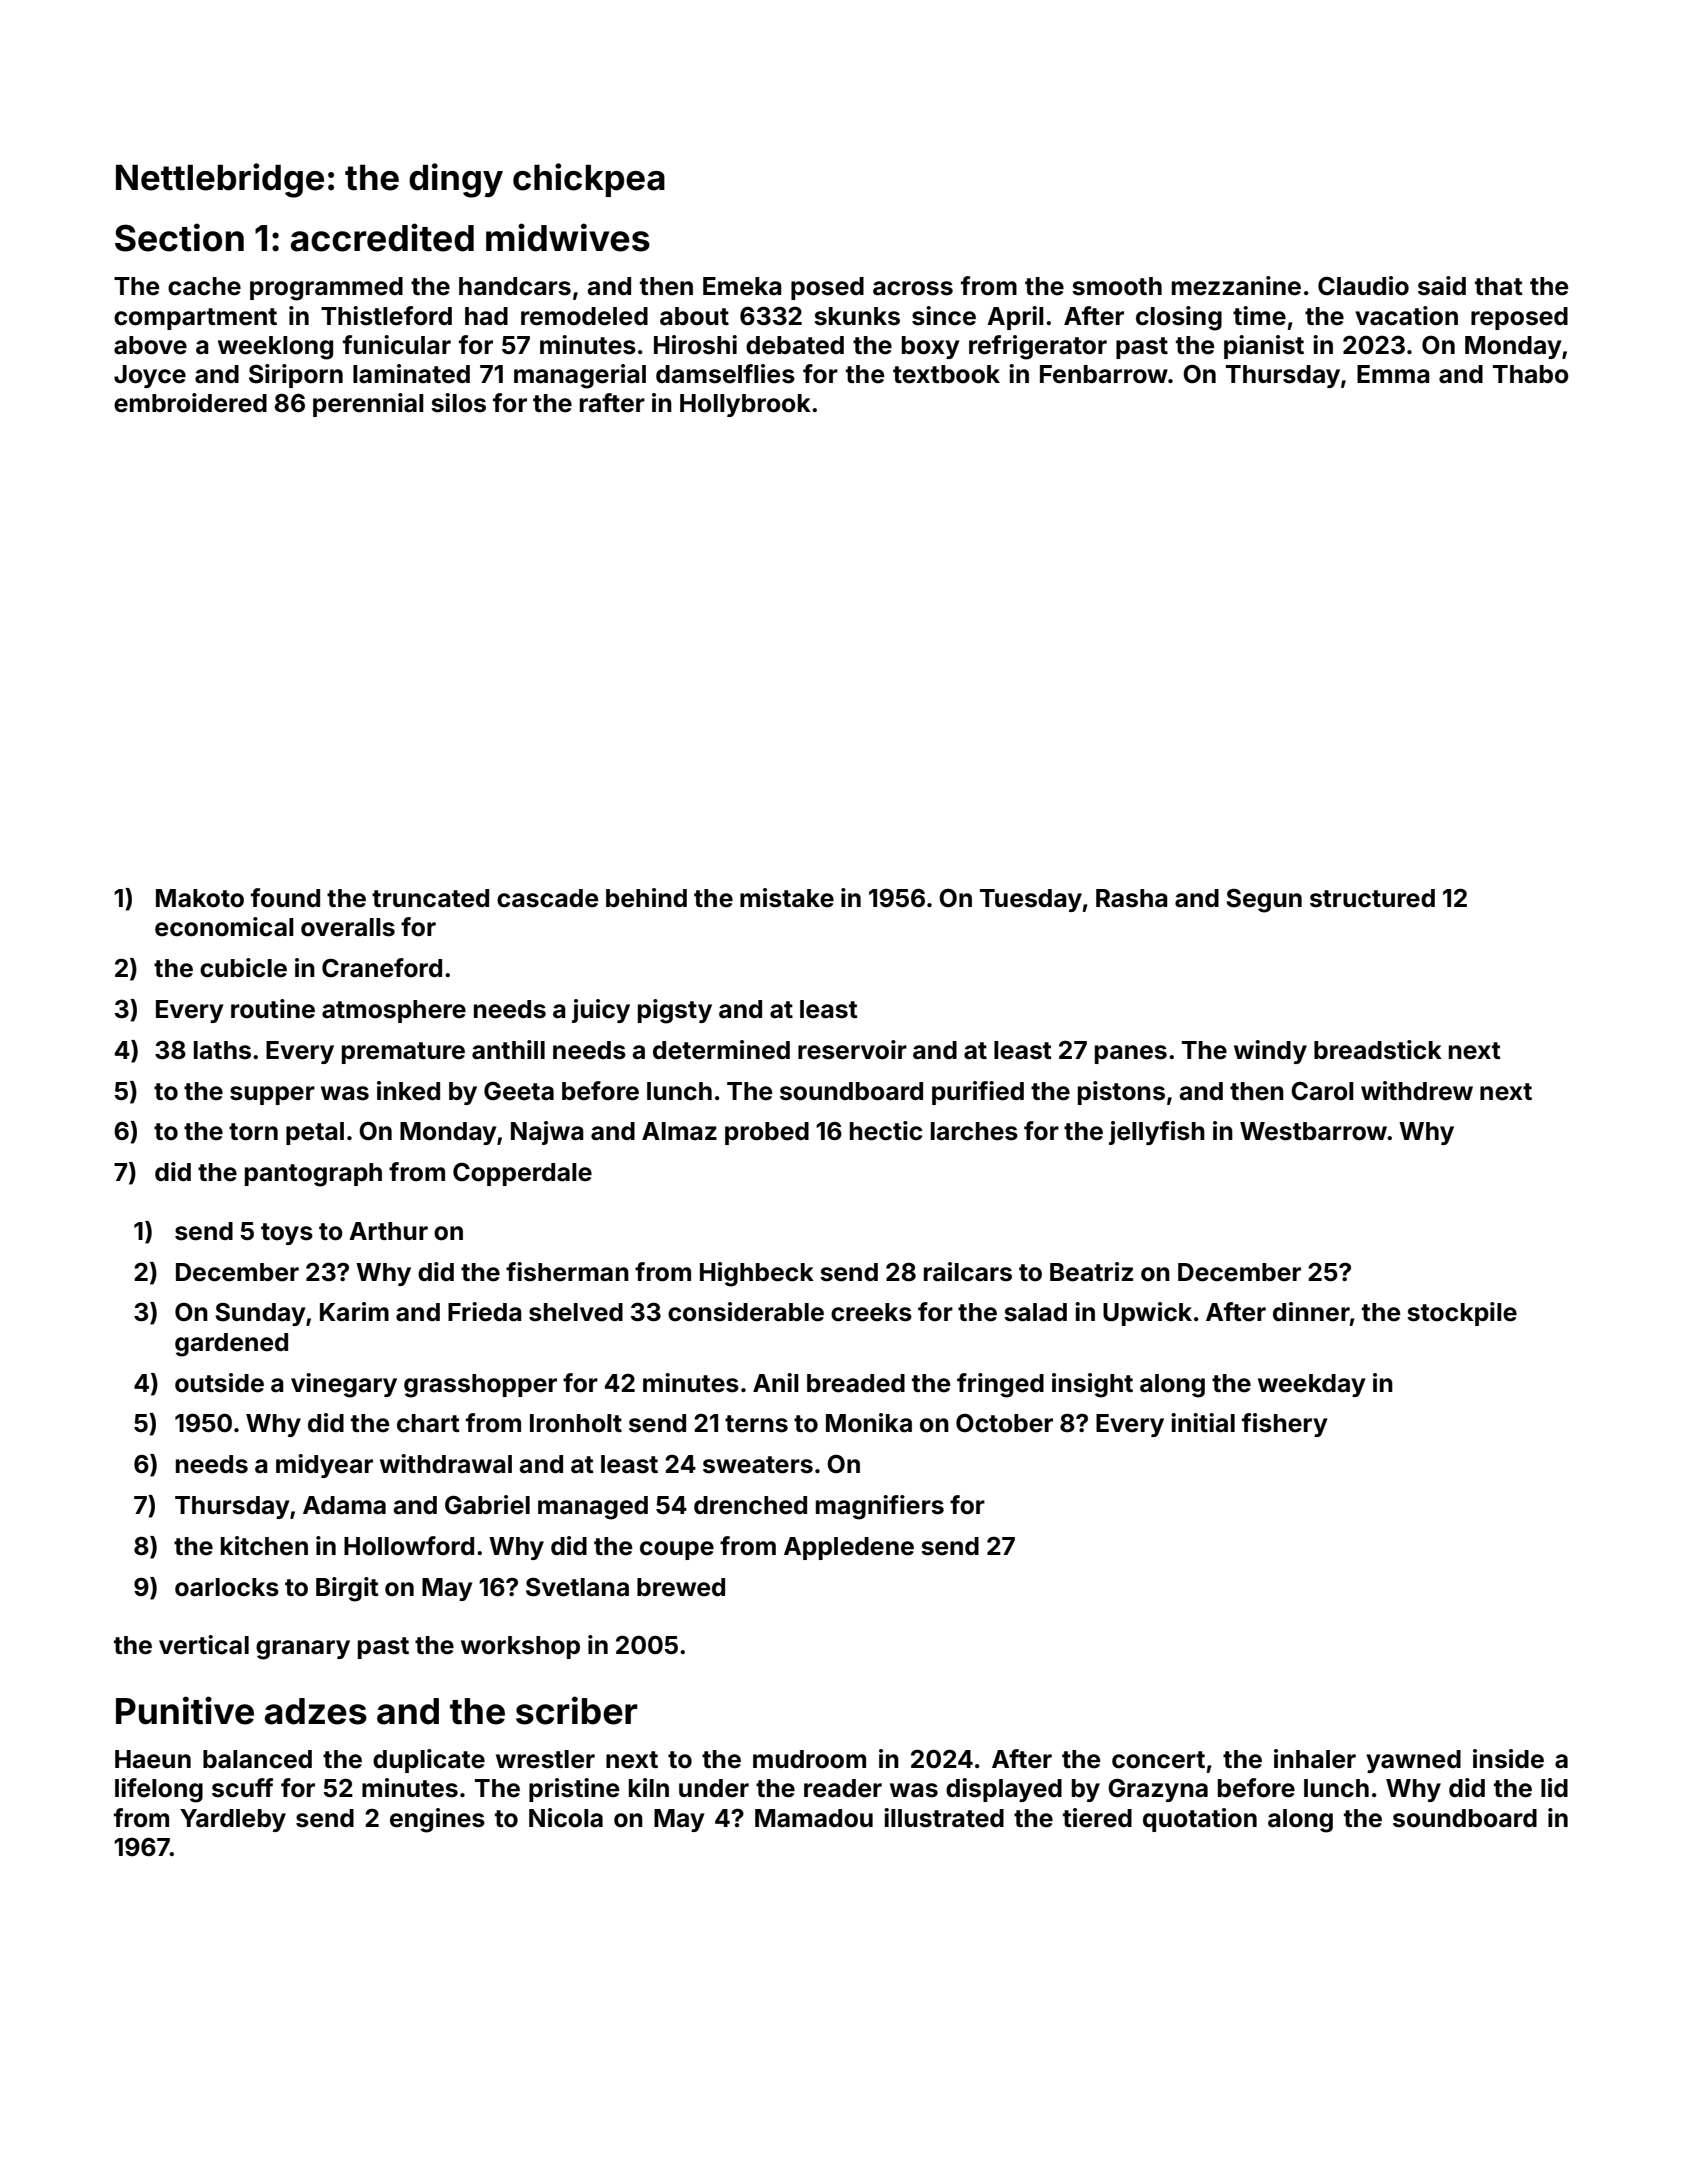 Image resolution: width=1683 pixels, height=2178 pixels. Describe the element at coordinates (913, 288) in the document. I see `across` at that location.
